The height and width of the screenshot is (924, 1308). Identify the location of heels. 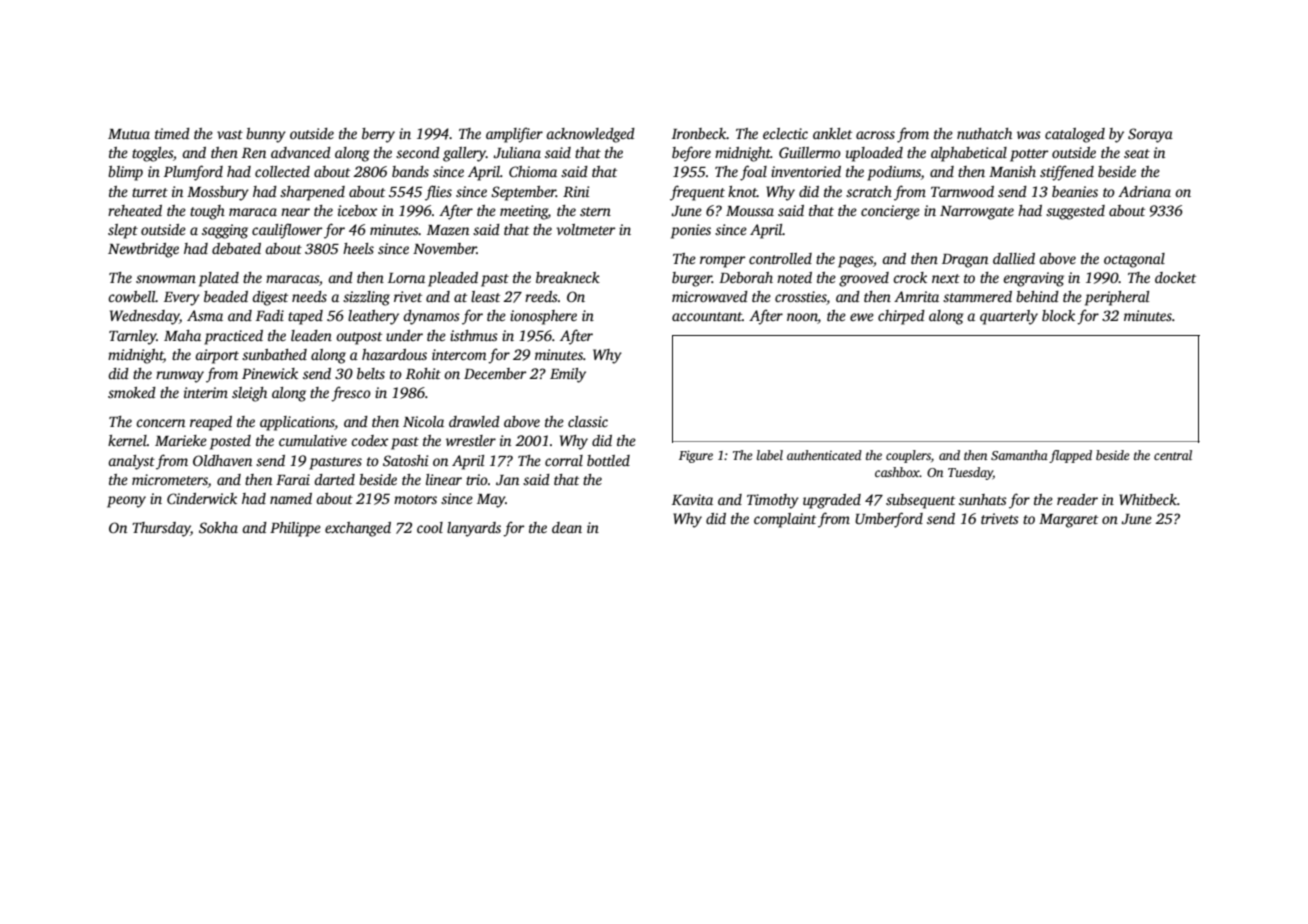
(358, 248).
